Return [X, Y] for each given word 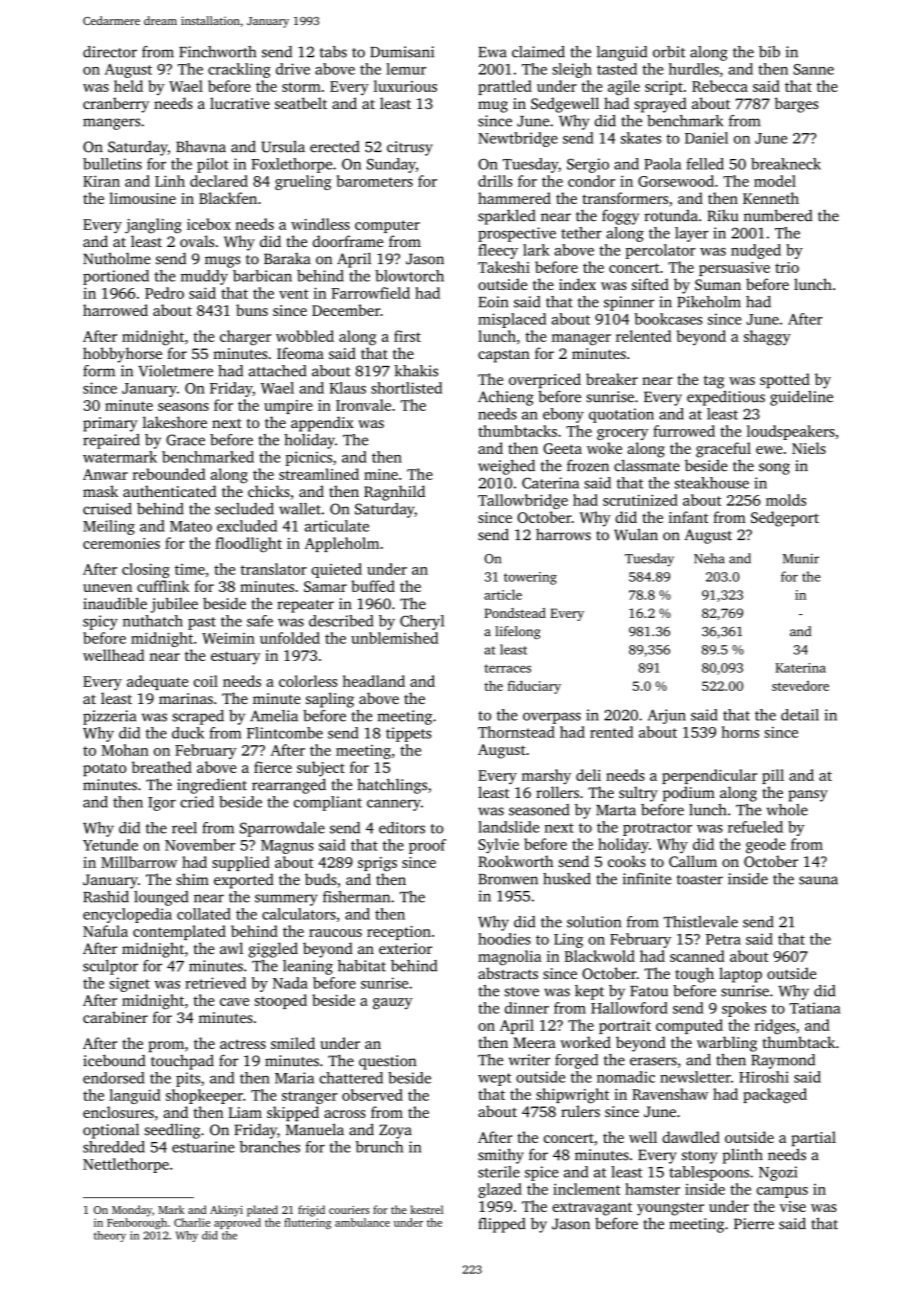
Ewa [492, 52]
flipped [502, 1225]
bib [769, 52]
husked [567, 879]
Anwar [105, 474]
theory [110, 1236]
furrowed [684, 431]
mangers [111, 124]
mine [381, 474]
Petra [723, 939]
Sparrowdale [282, 829]
